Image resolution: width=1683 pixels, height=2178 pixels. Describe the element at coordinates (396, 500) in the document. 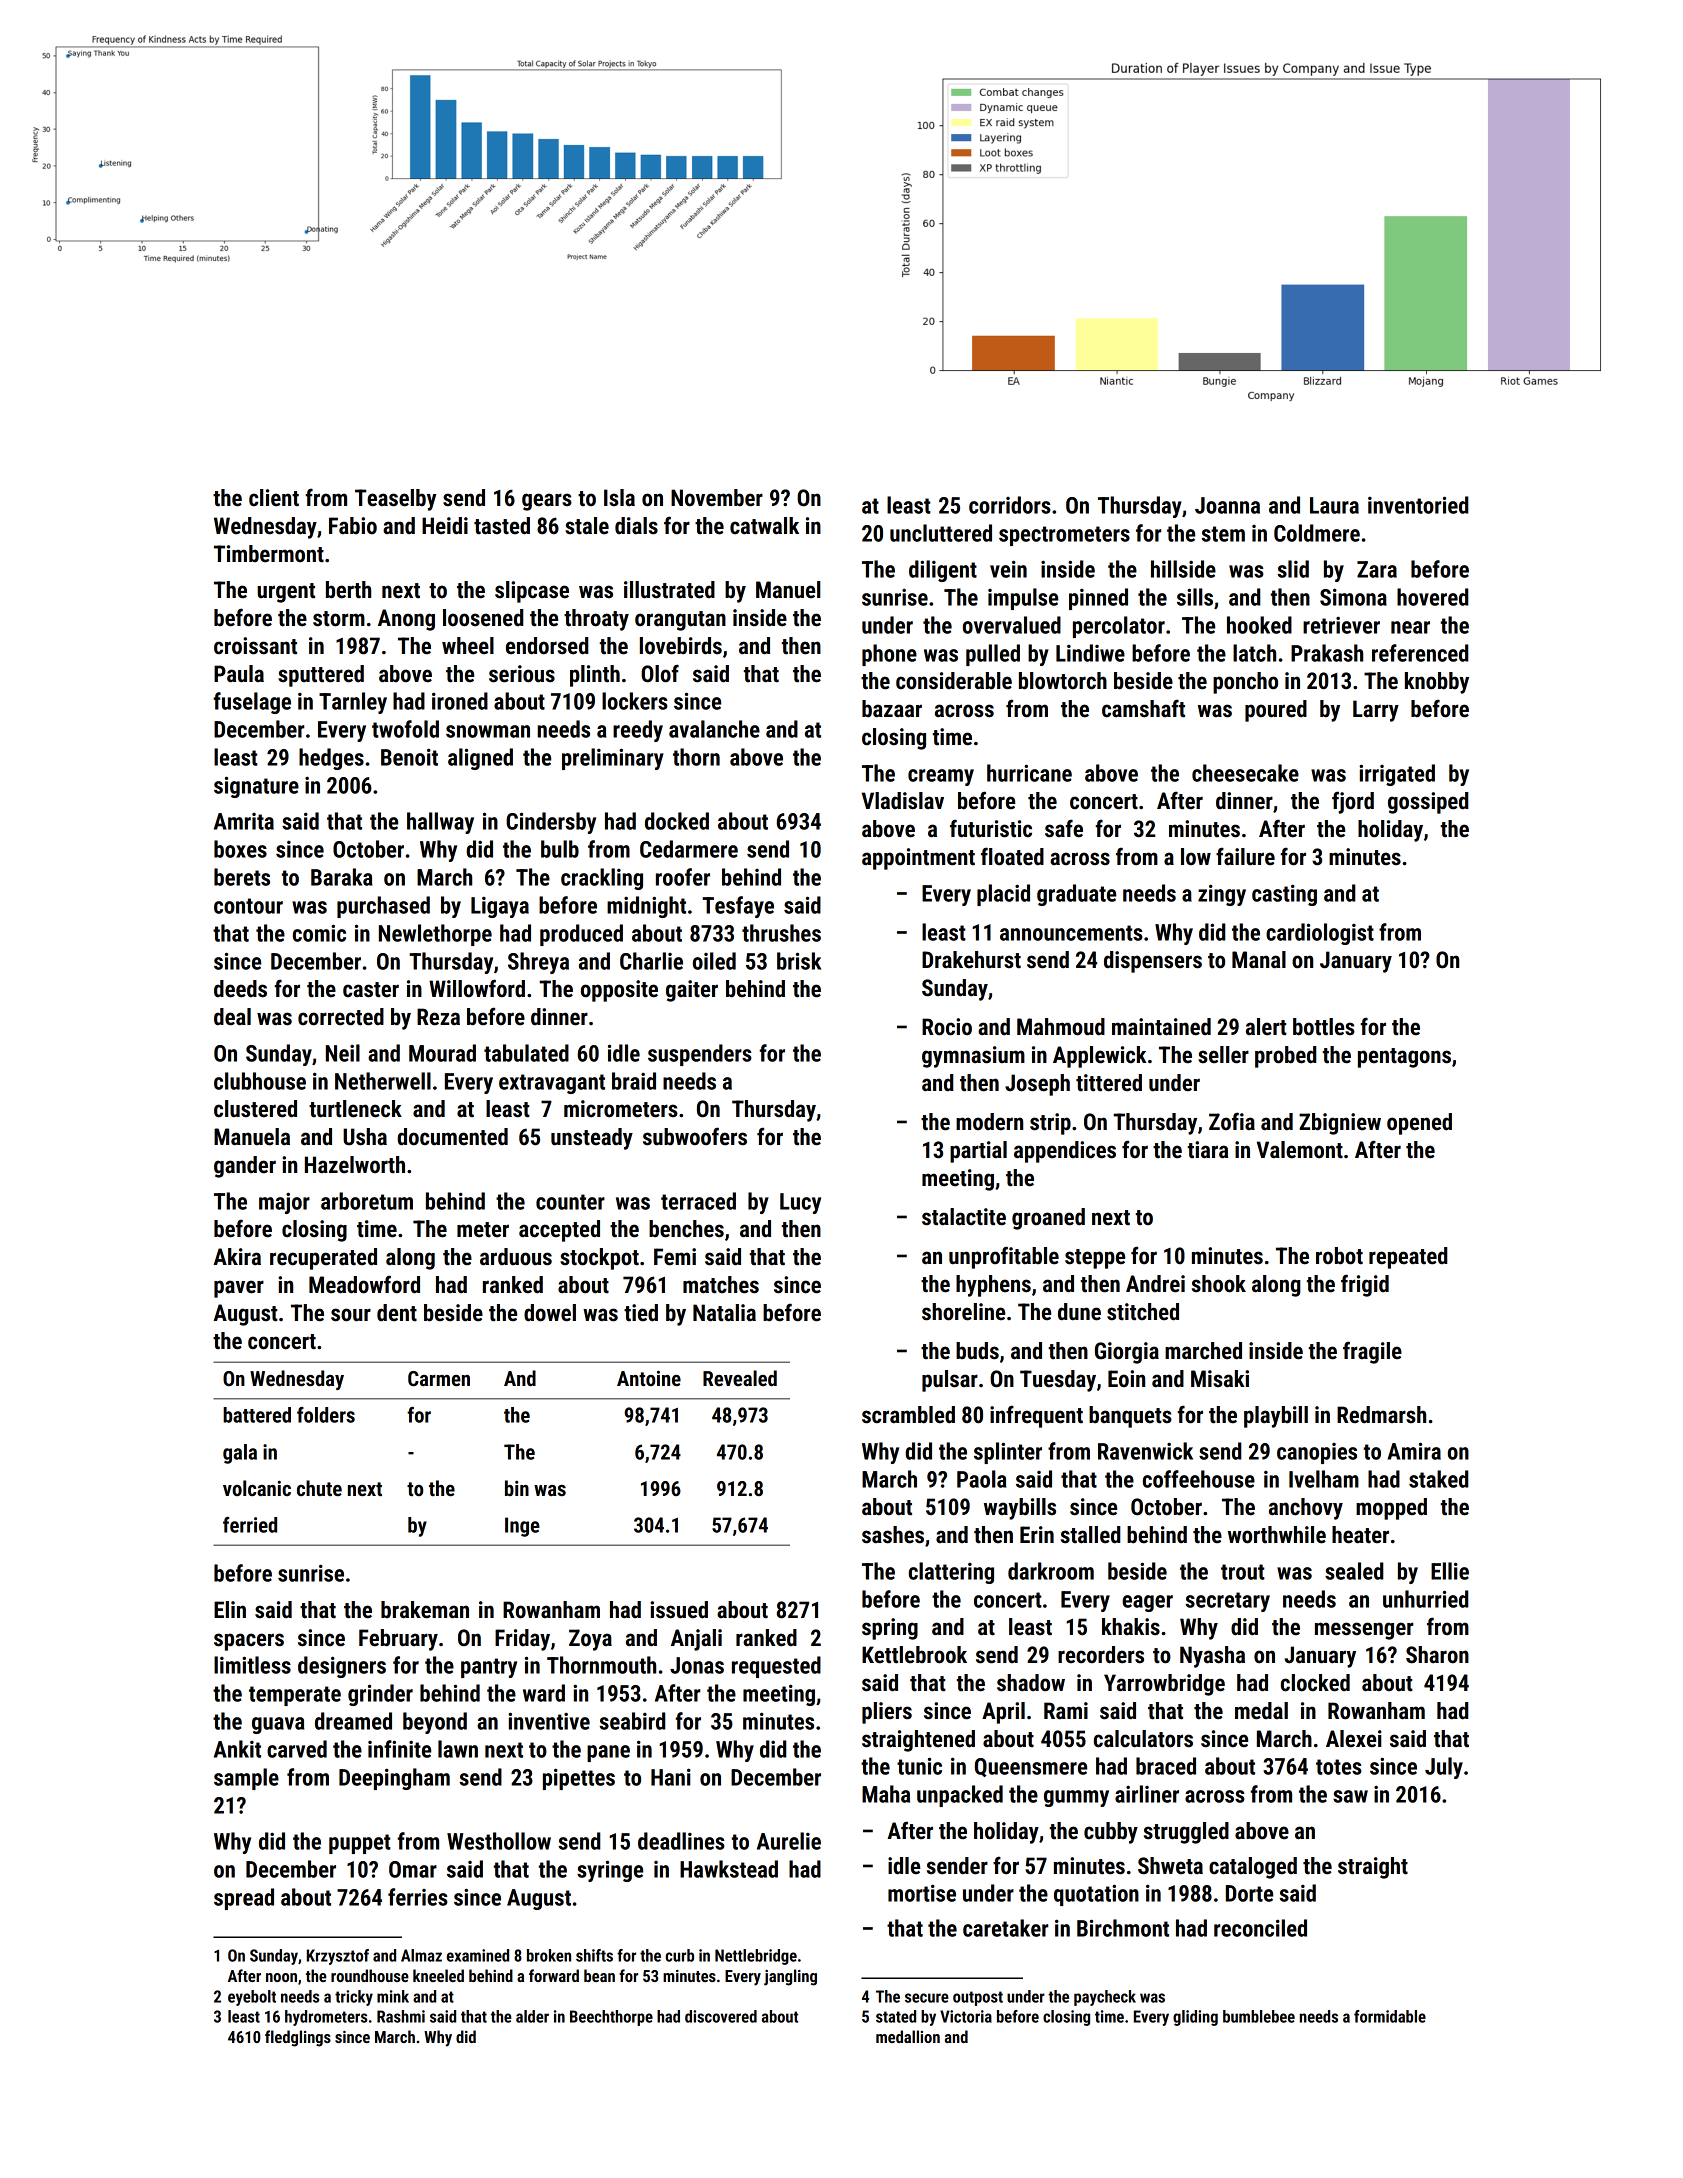

I see `Teaselby` at that location.
